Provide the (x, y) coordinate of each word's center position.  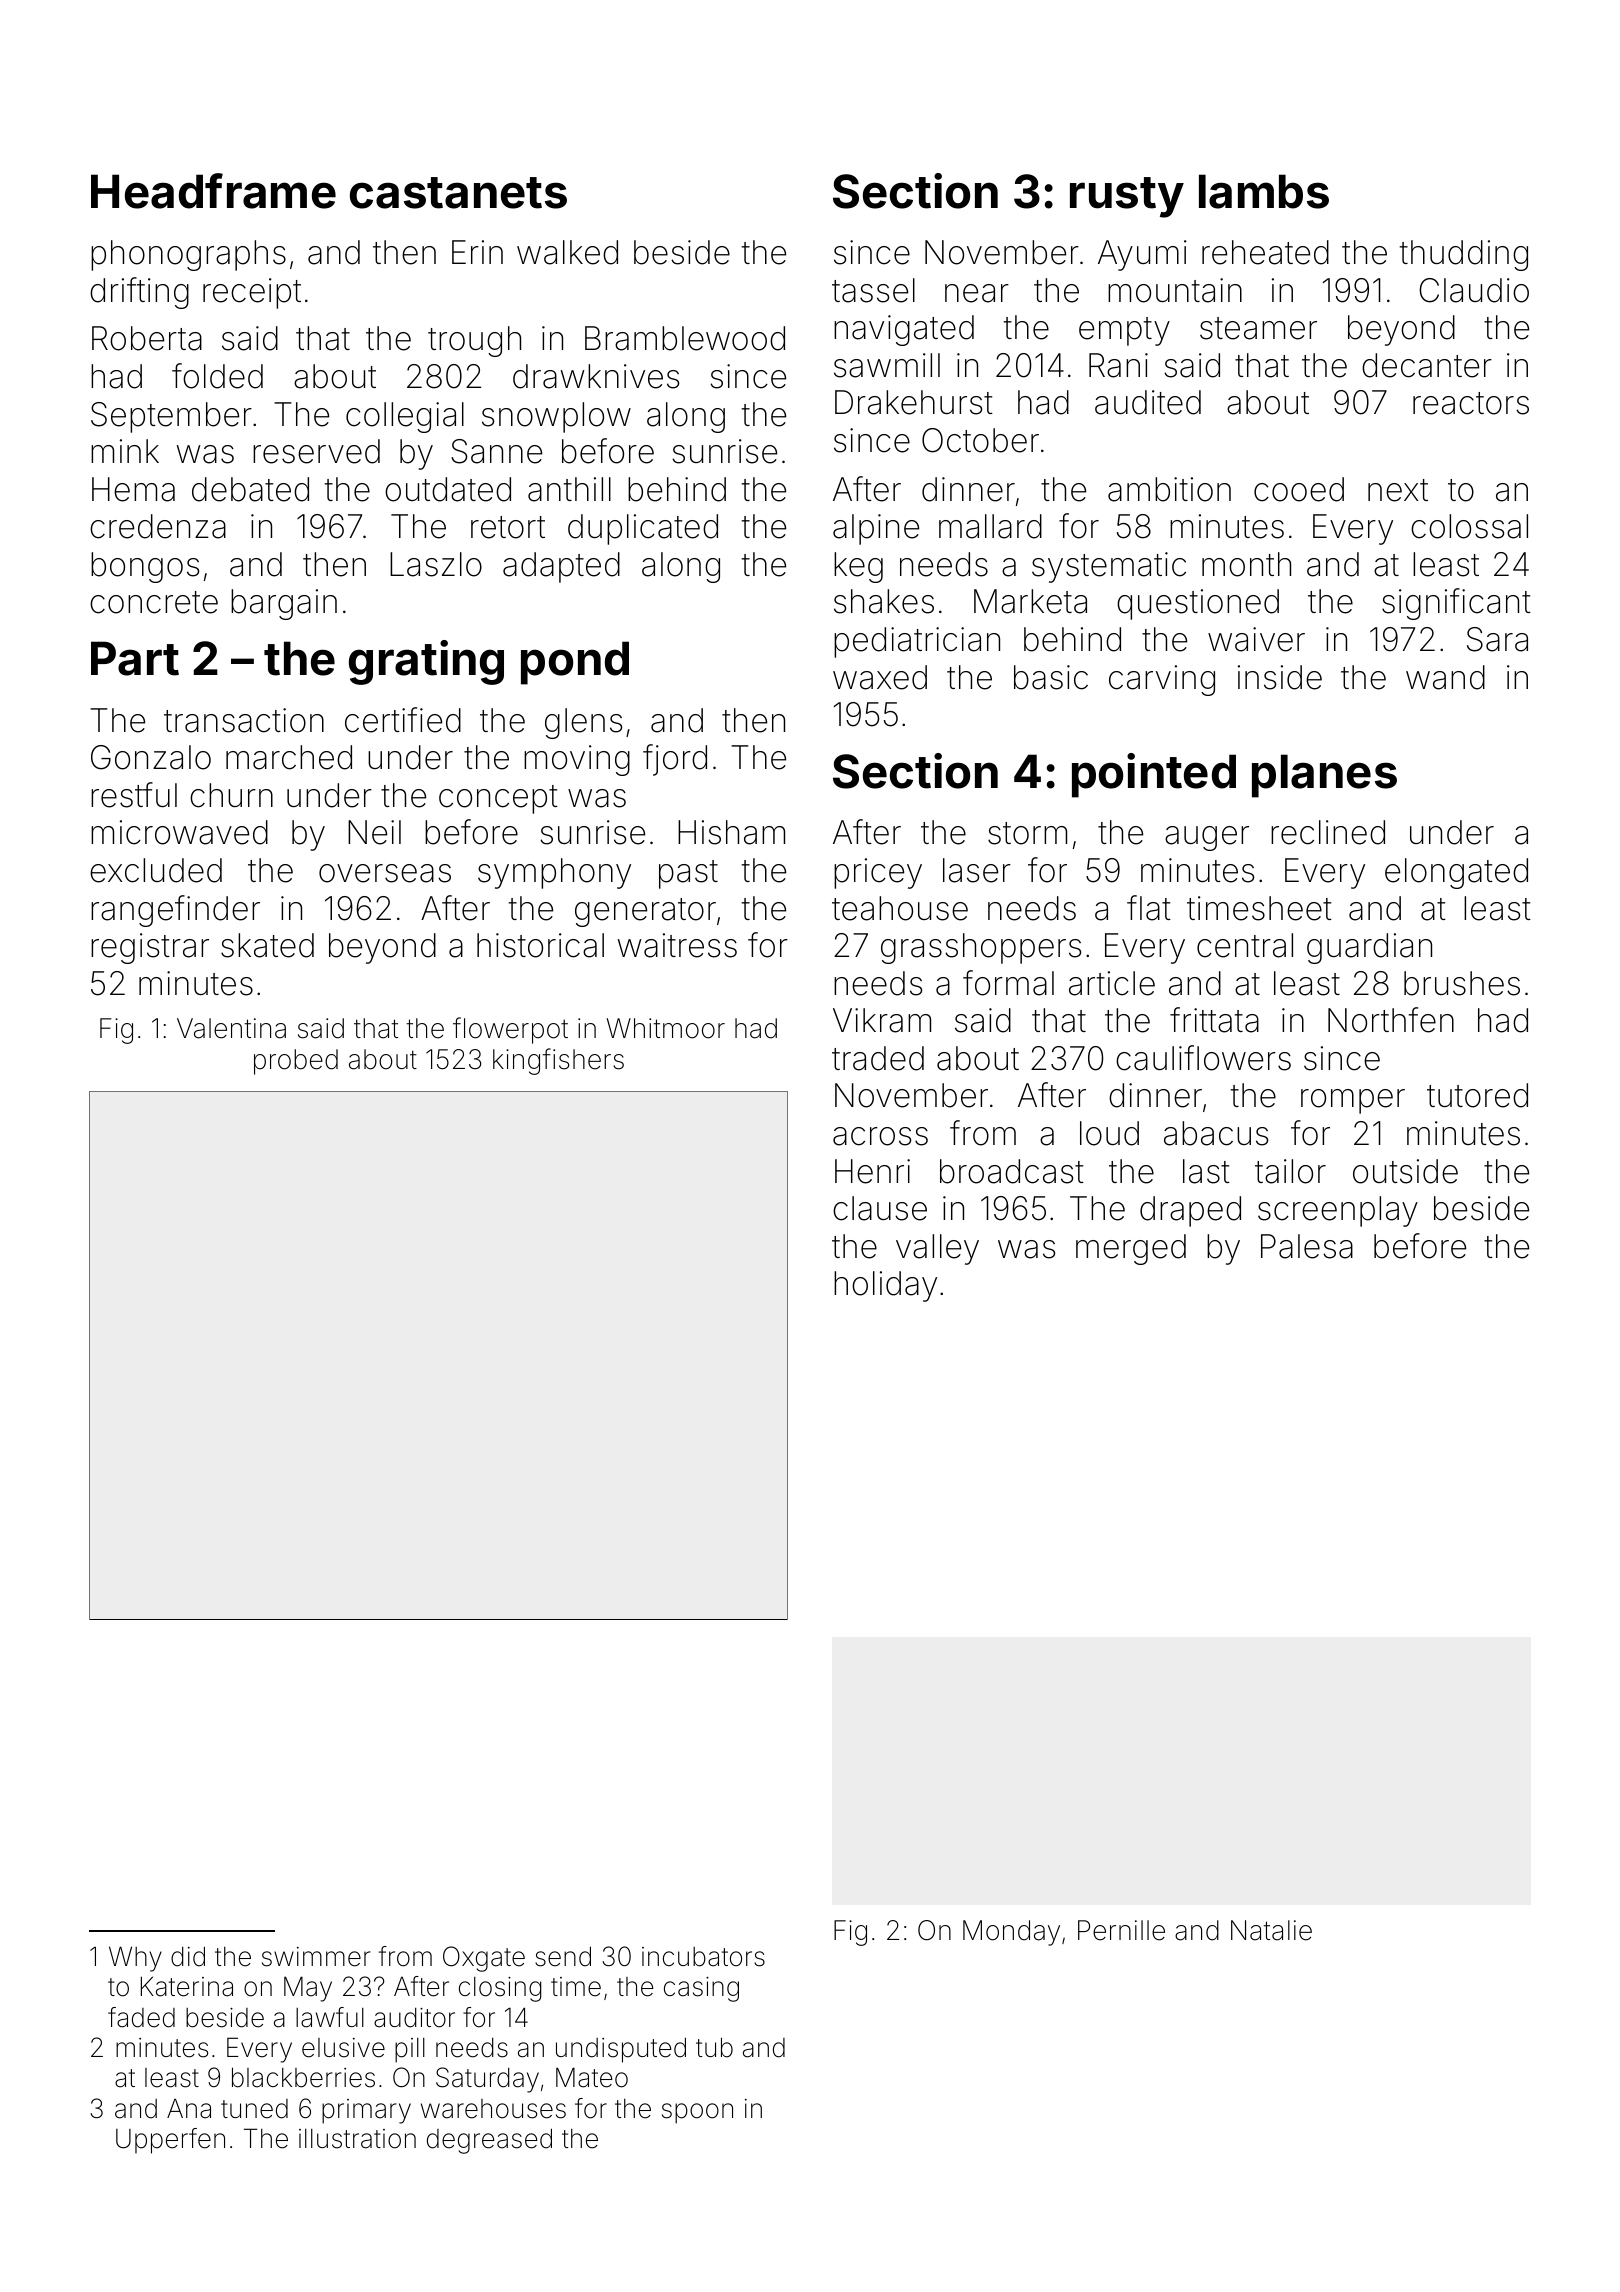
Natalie (1271, 1930)
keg (858, 567)
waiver (1256, 639)
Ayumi (1142, 255)
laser (977, 870)
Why (135, 1959)
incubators (703, 1957)
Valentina (231, 1028)
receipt (252, 293)
